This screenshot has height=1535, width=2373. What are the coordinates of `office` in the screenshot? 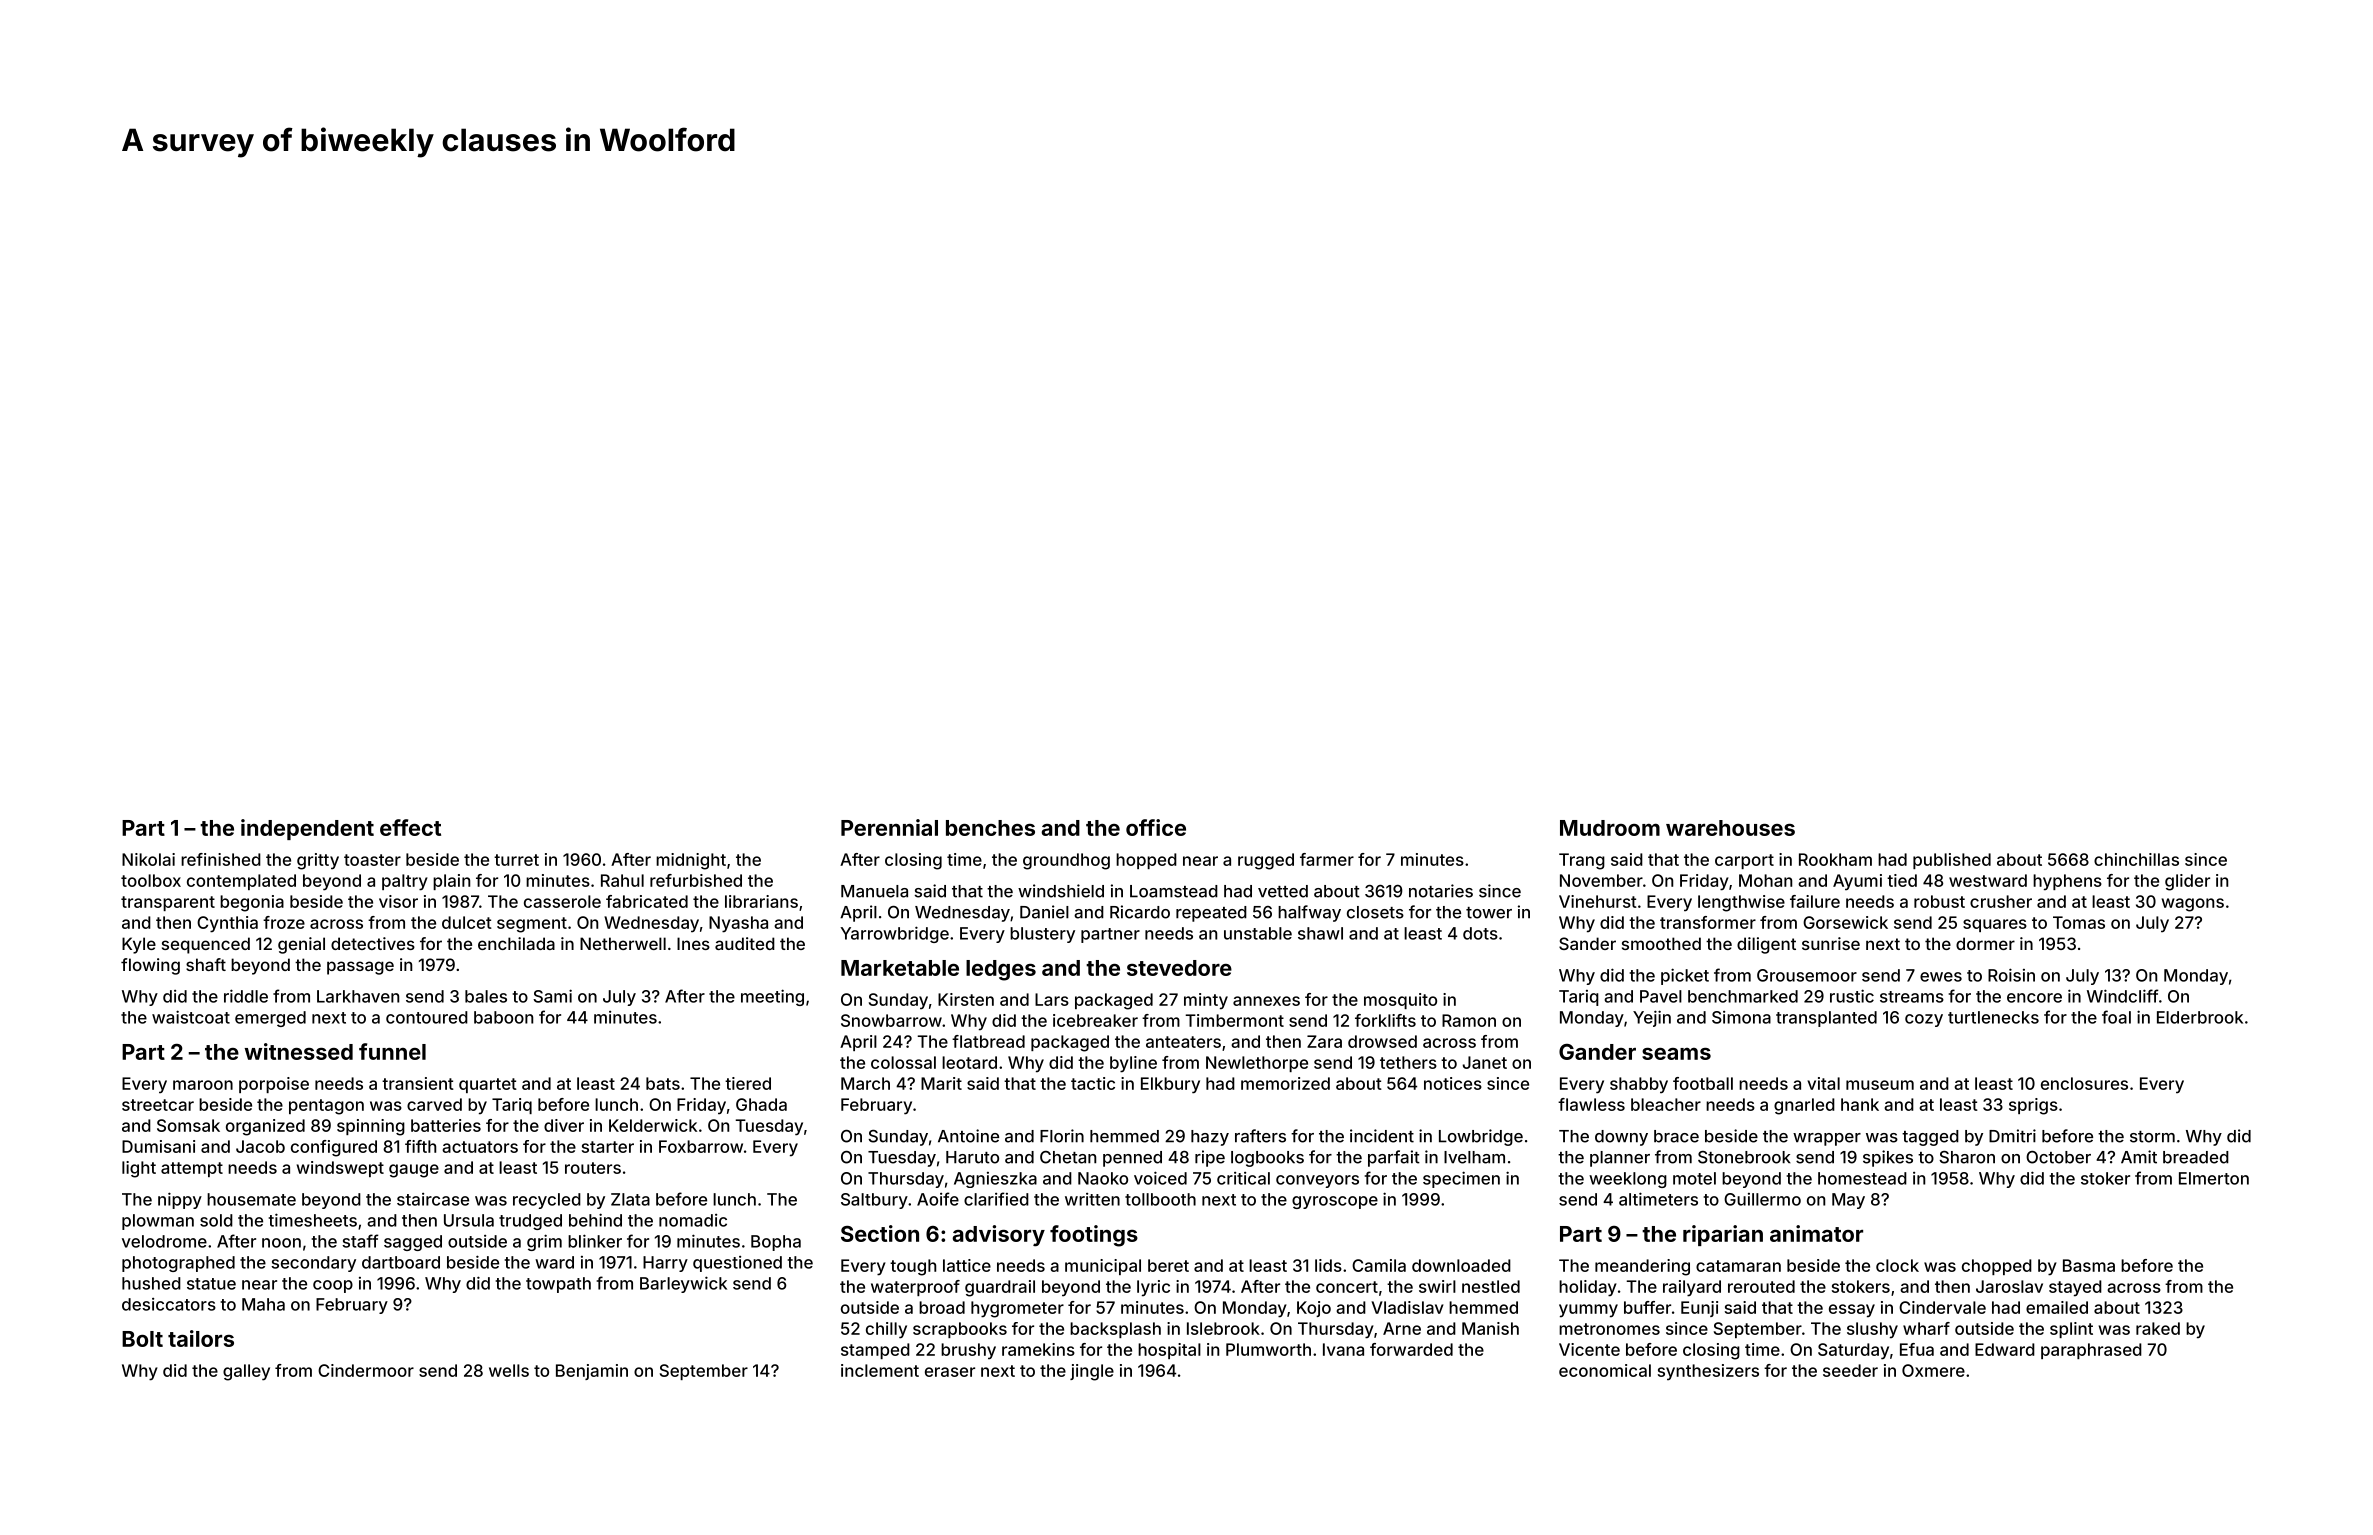 It's located at (1156, 827).
